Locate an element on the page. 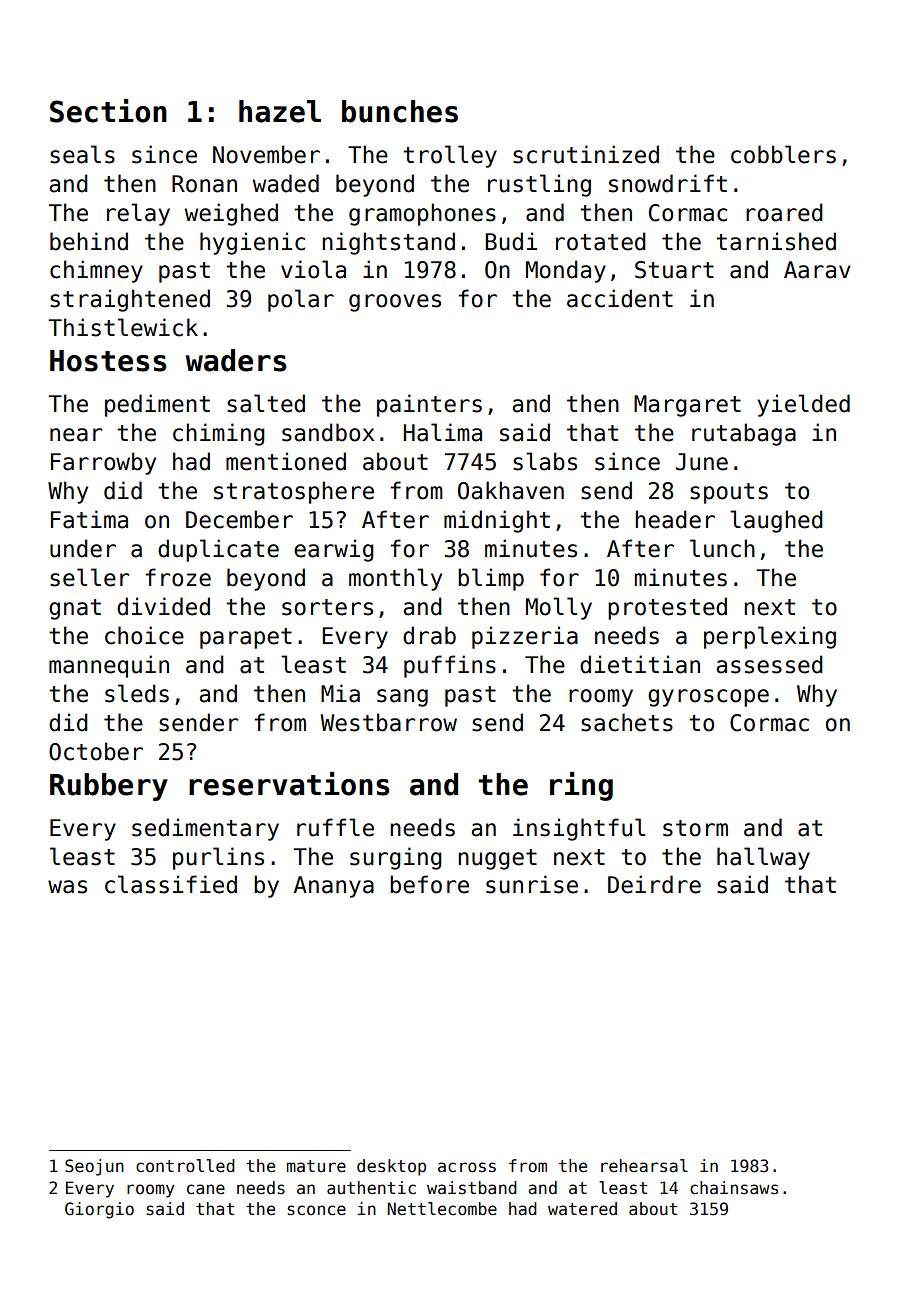 The height and width of the document is (1316, 908). watered is located at coordinates (582, 1209).
